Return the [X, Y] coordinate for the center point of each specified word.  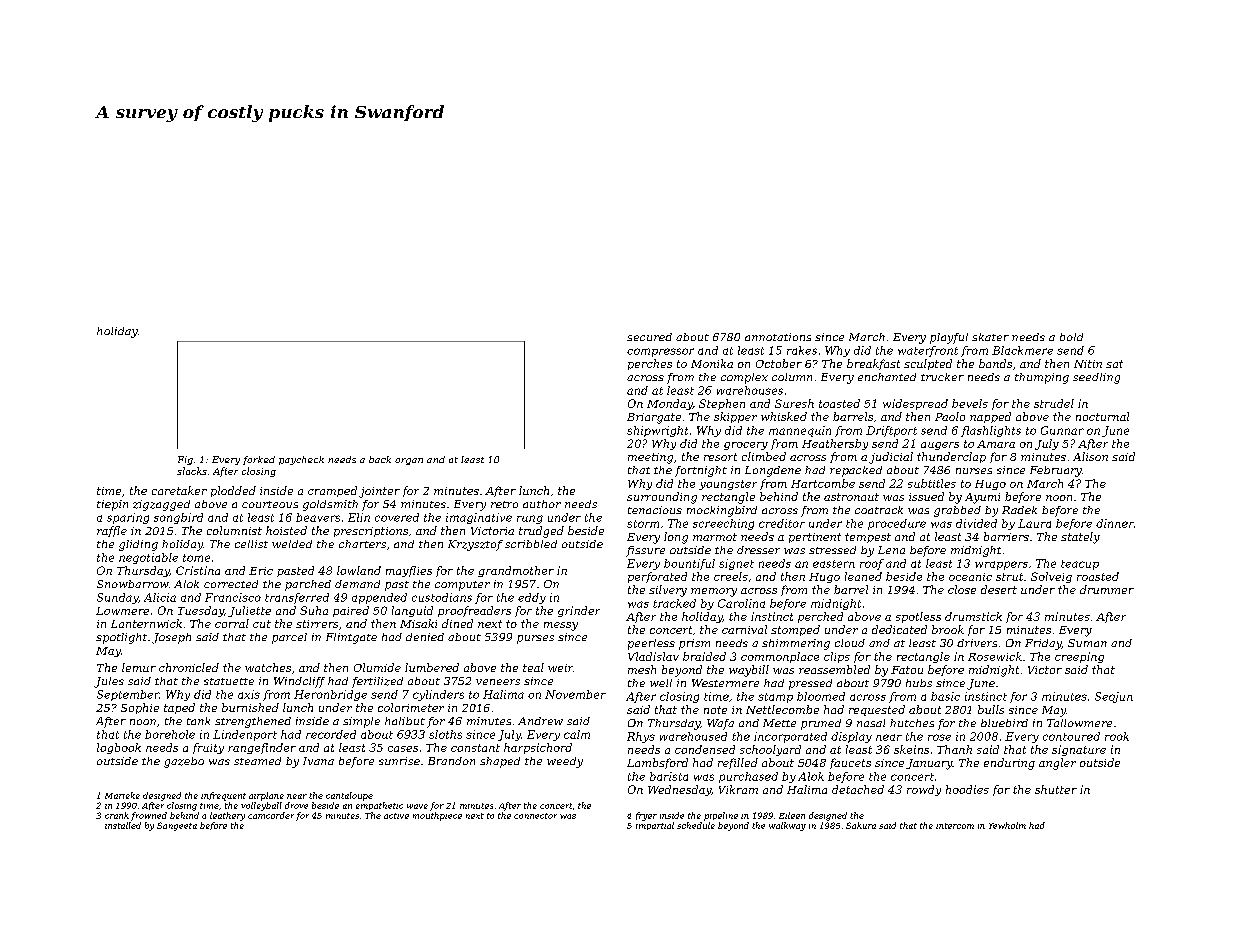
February [1056, 471]
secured [649, 337]
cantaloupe [349, 796]
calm [577, 734]
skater [990, 337]
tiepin [112, 505]
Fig [185, 460]
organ [409, 461]
